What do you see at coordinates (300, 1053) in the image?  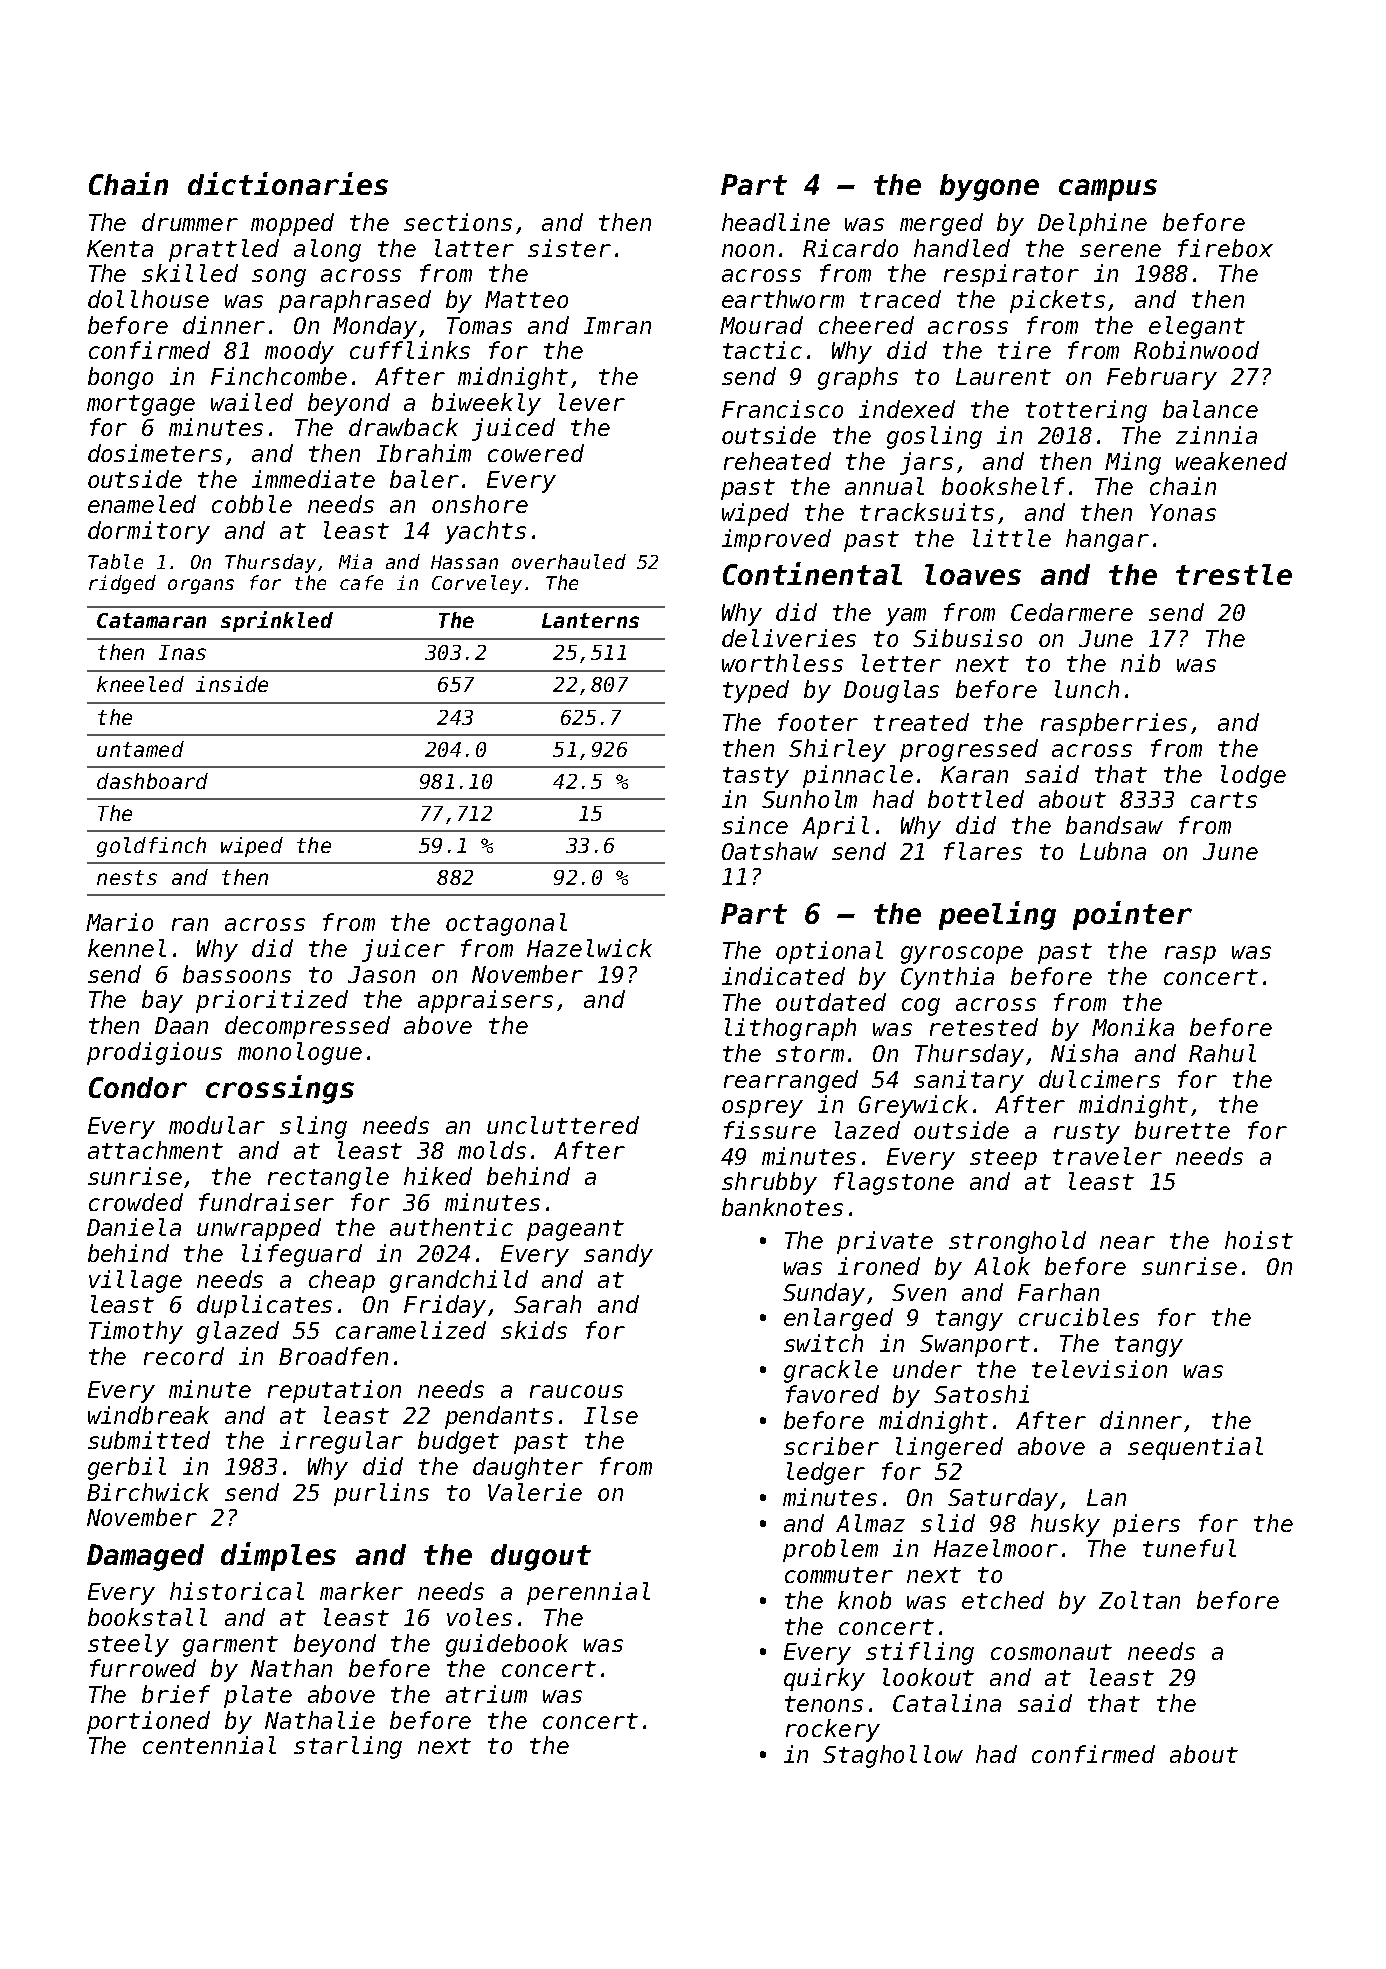 I see `monologue` at bounding box center [300, 1053].
